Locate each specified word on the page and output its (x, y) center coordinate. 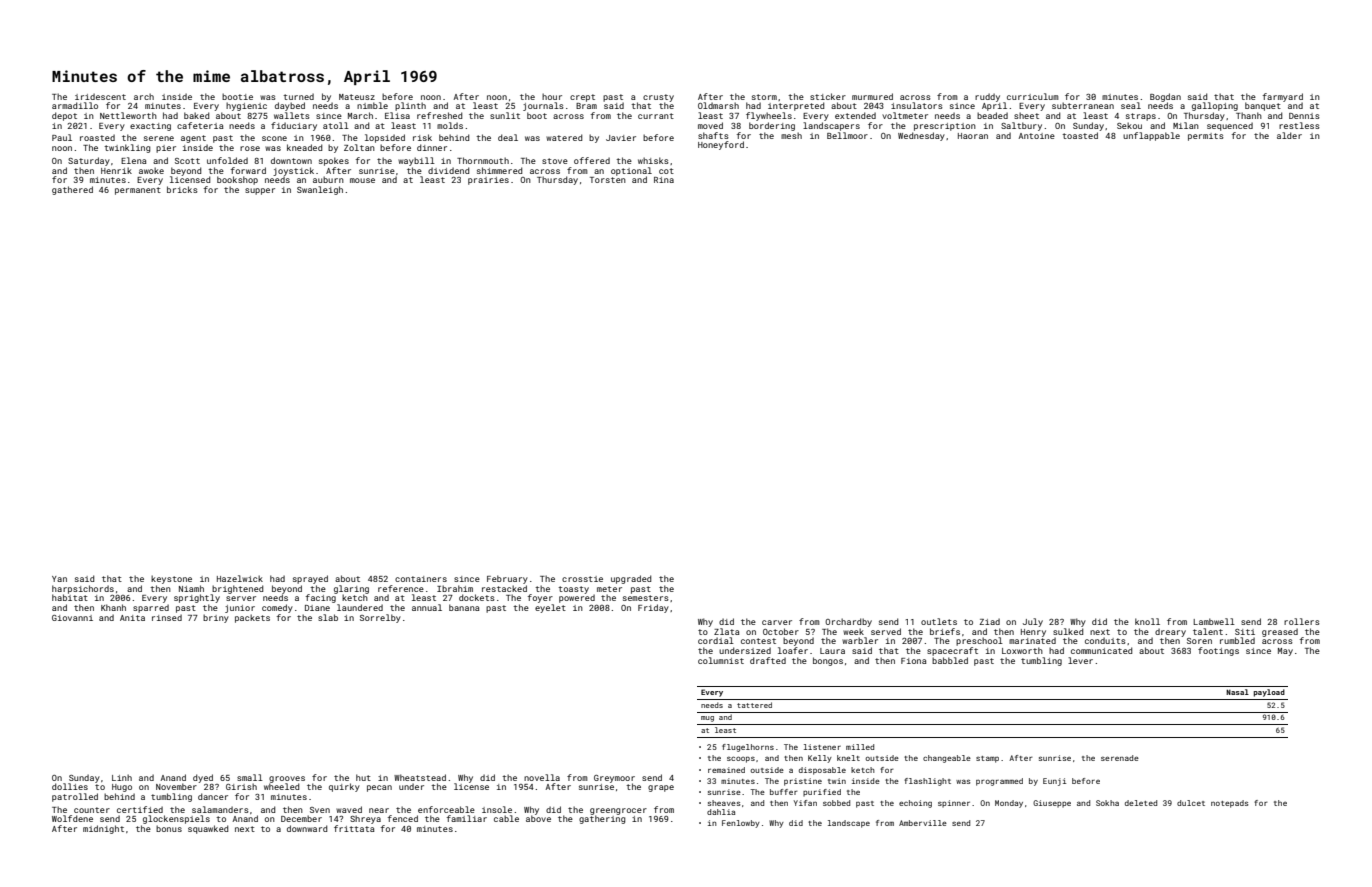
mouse (362, 180)
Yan (59, 579)
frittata (354, 828)
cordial (716, 640)
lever (1080, 660)
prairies (488, 181)
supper (260, 191)
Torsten (608, 180)
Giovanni (72, 618)
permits (1206, 137)
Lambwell (1214, 621)
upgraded (631, 579)
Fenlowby (741, 824)
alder (1289, 135)
